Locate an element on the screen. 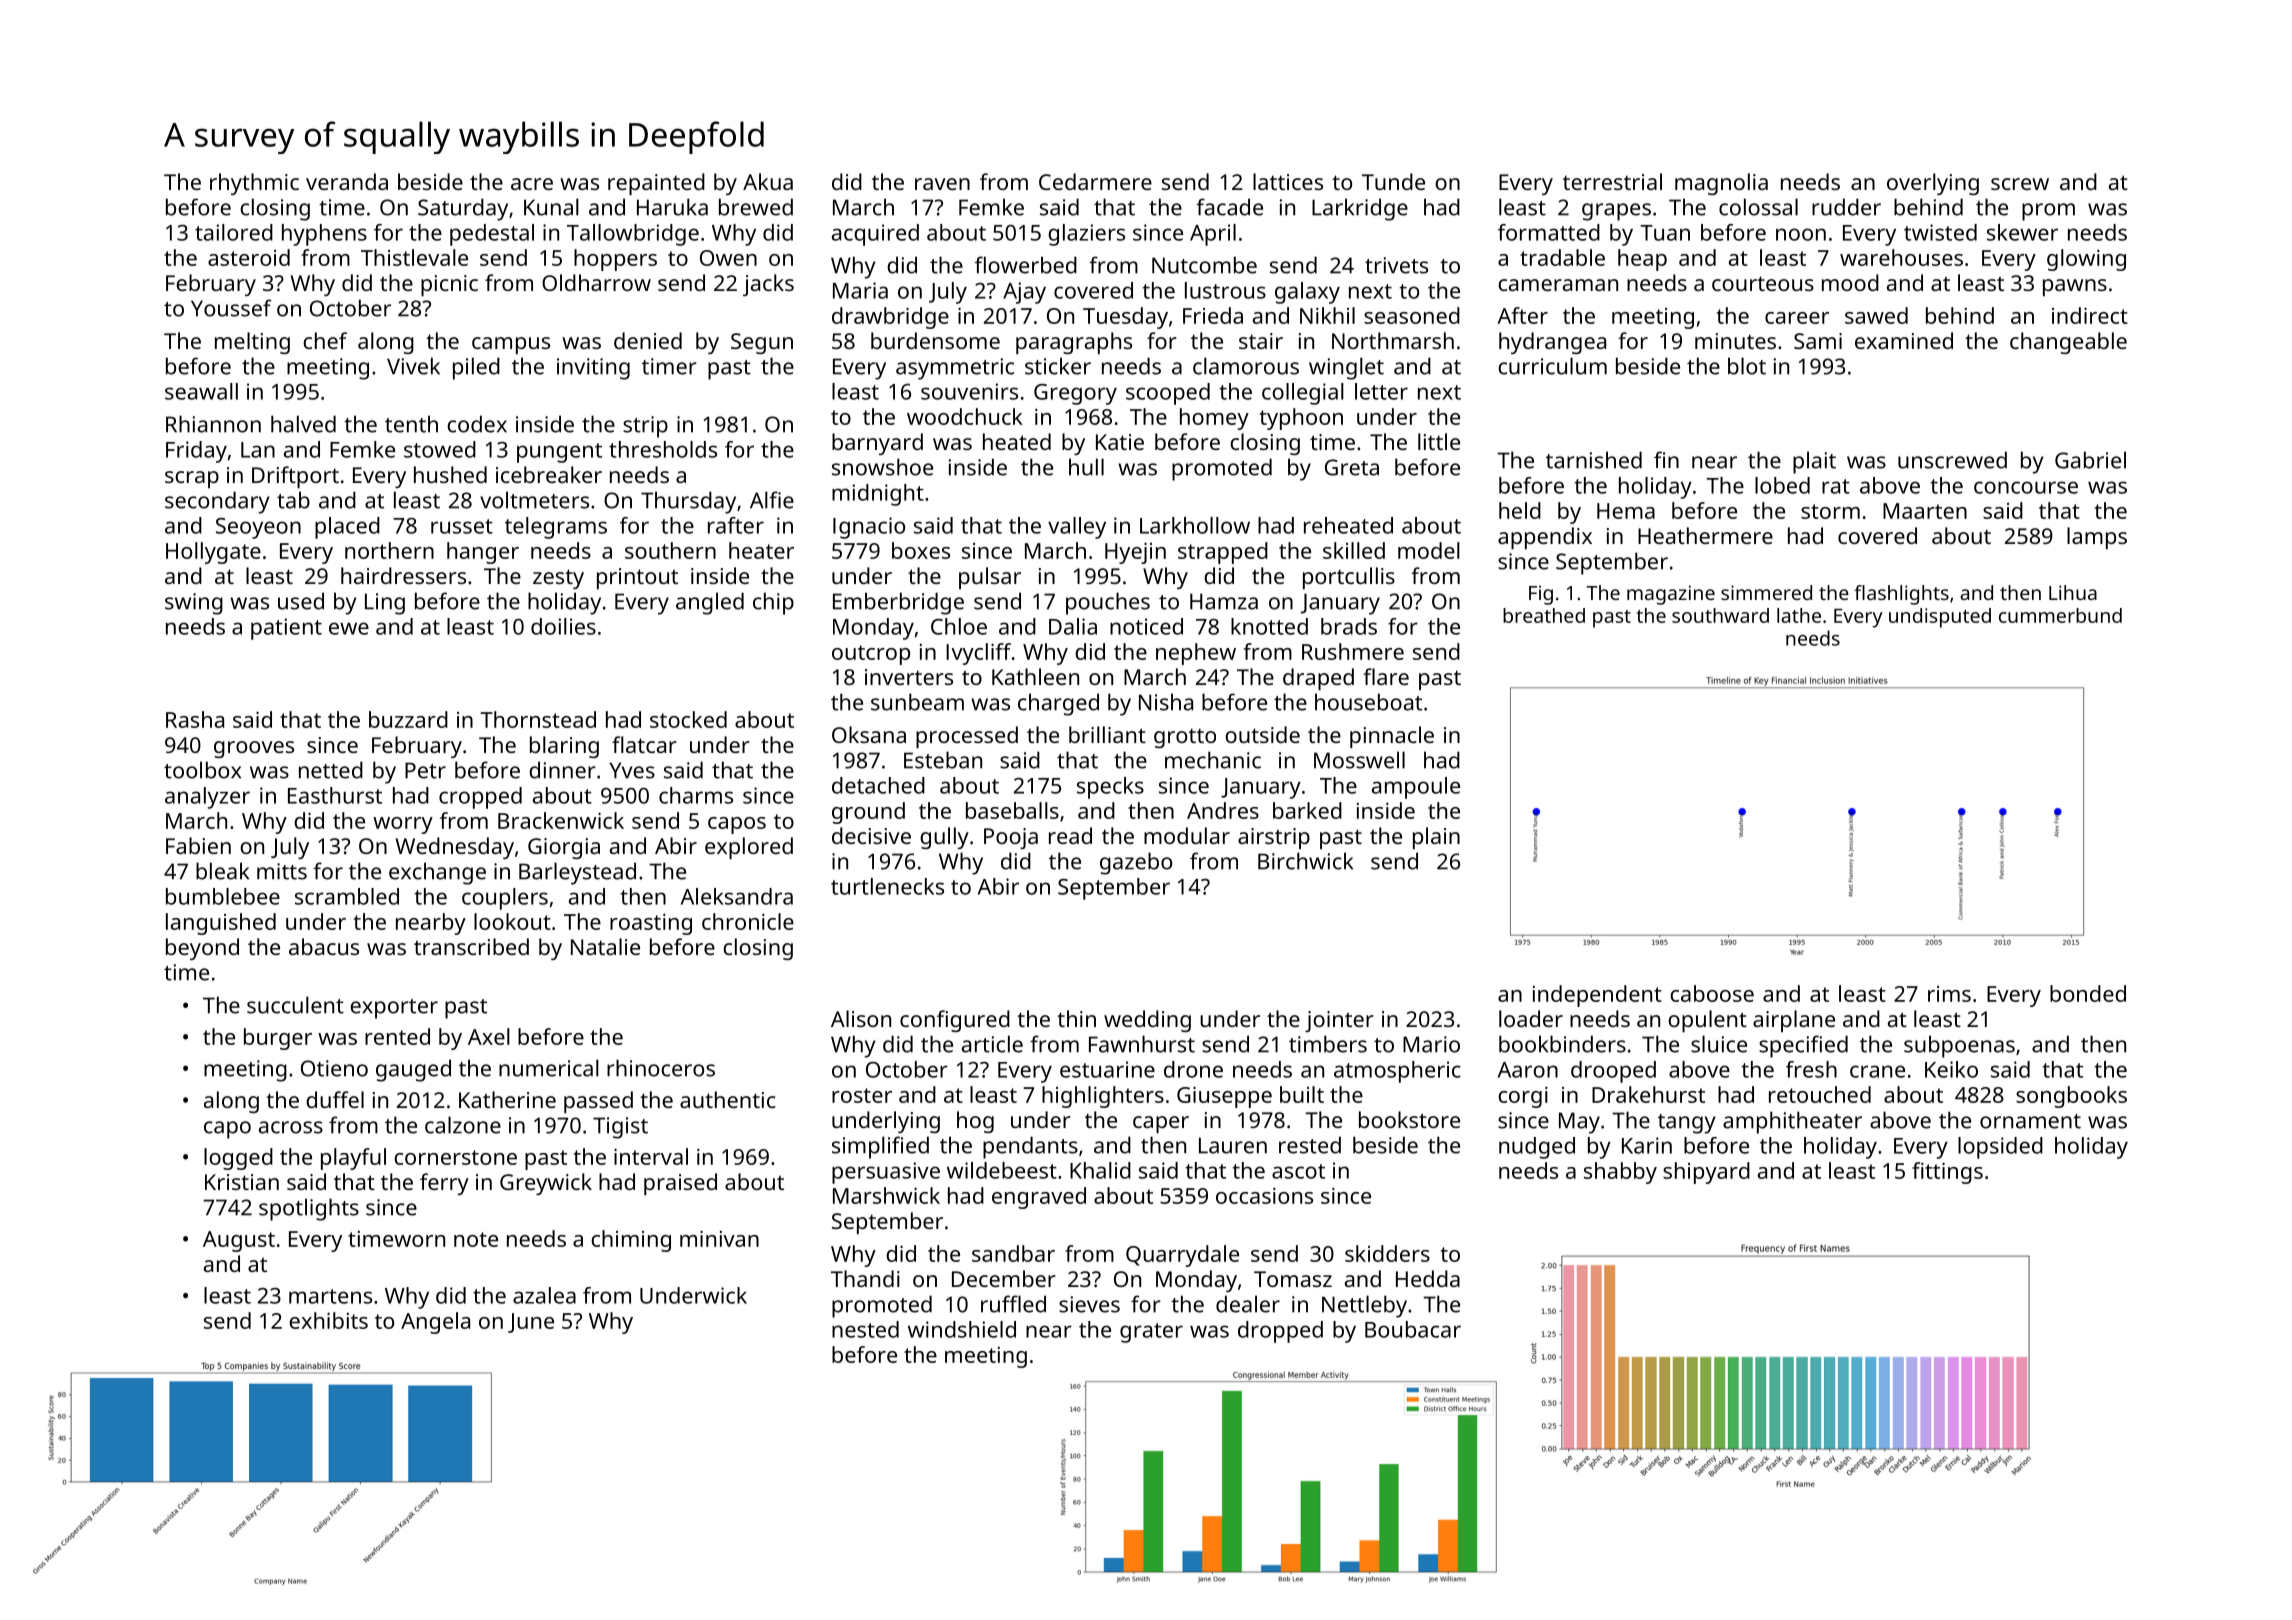 The image size is (2292, 1620). swing is located at coordinates (194, 604).
